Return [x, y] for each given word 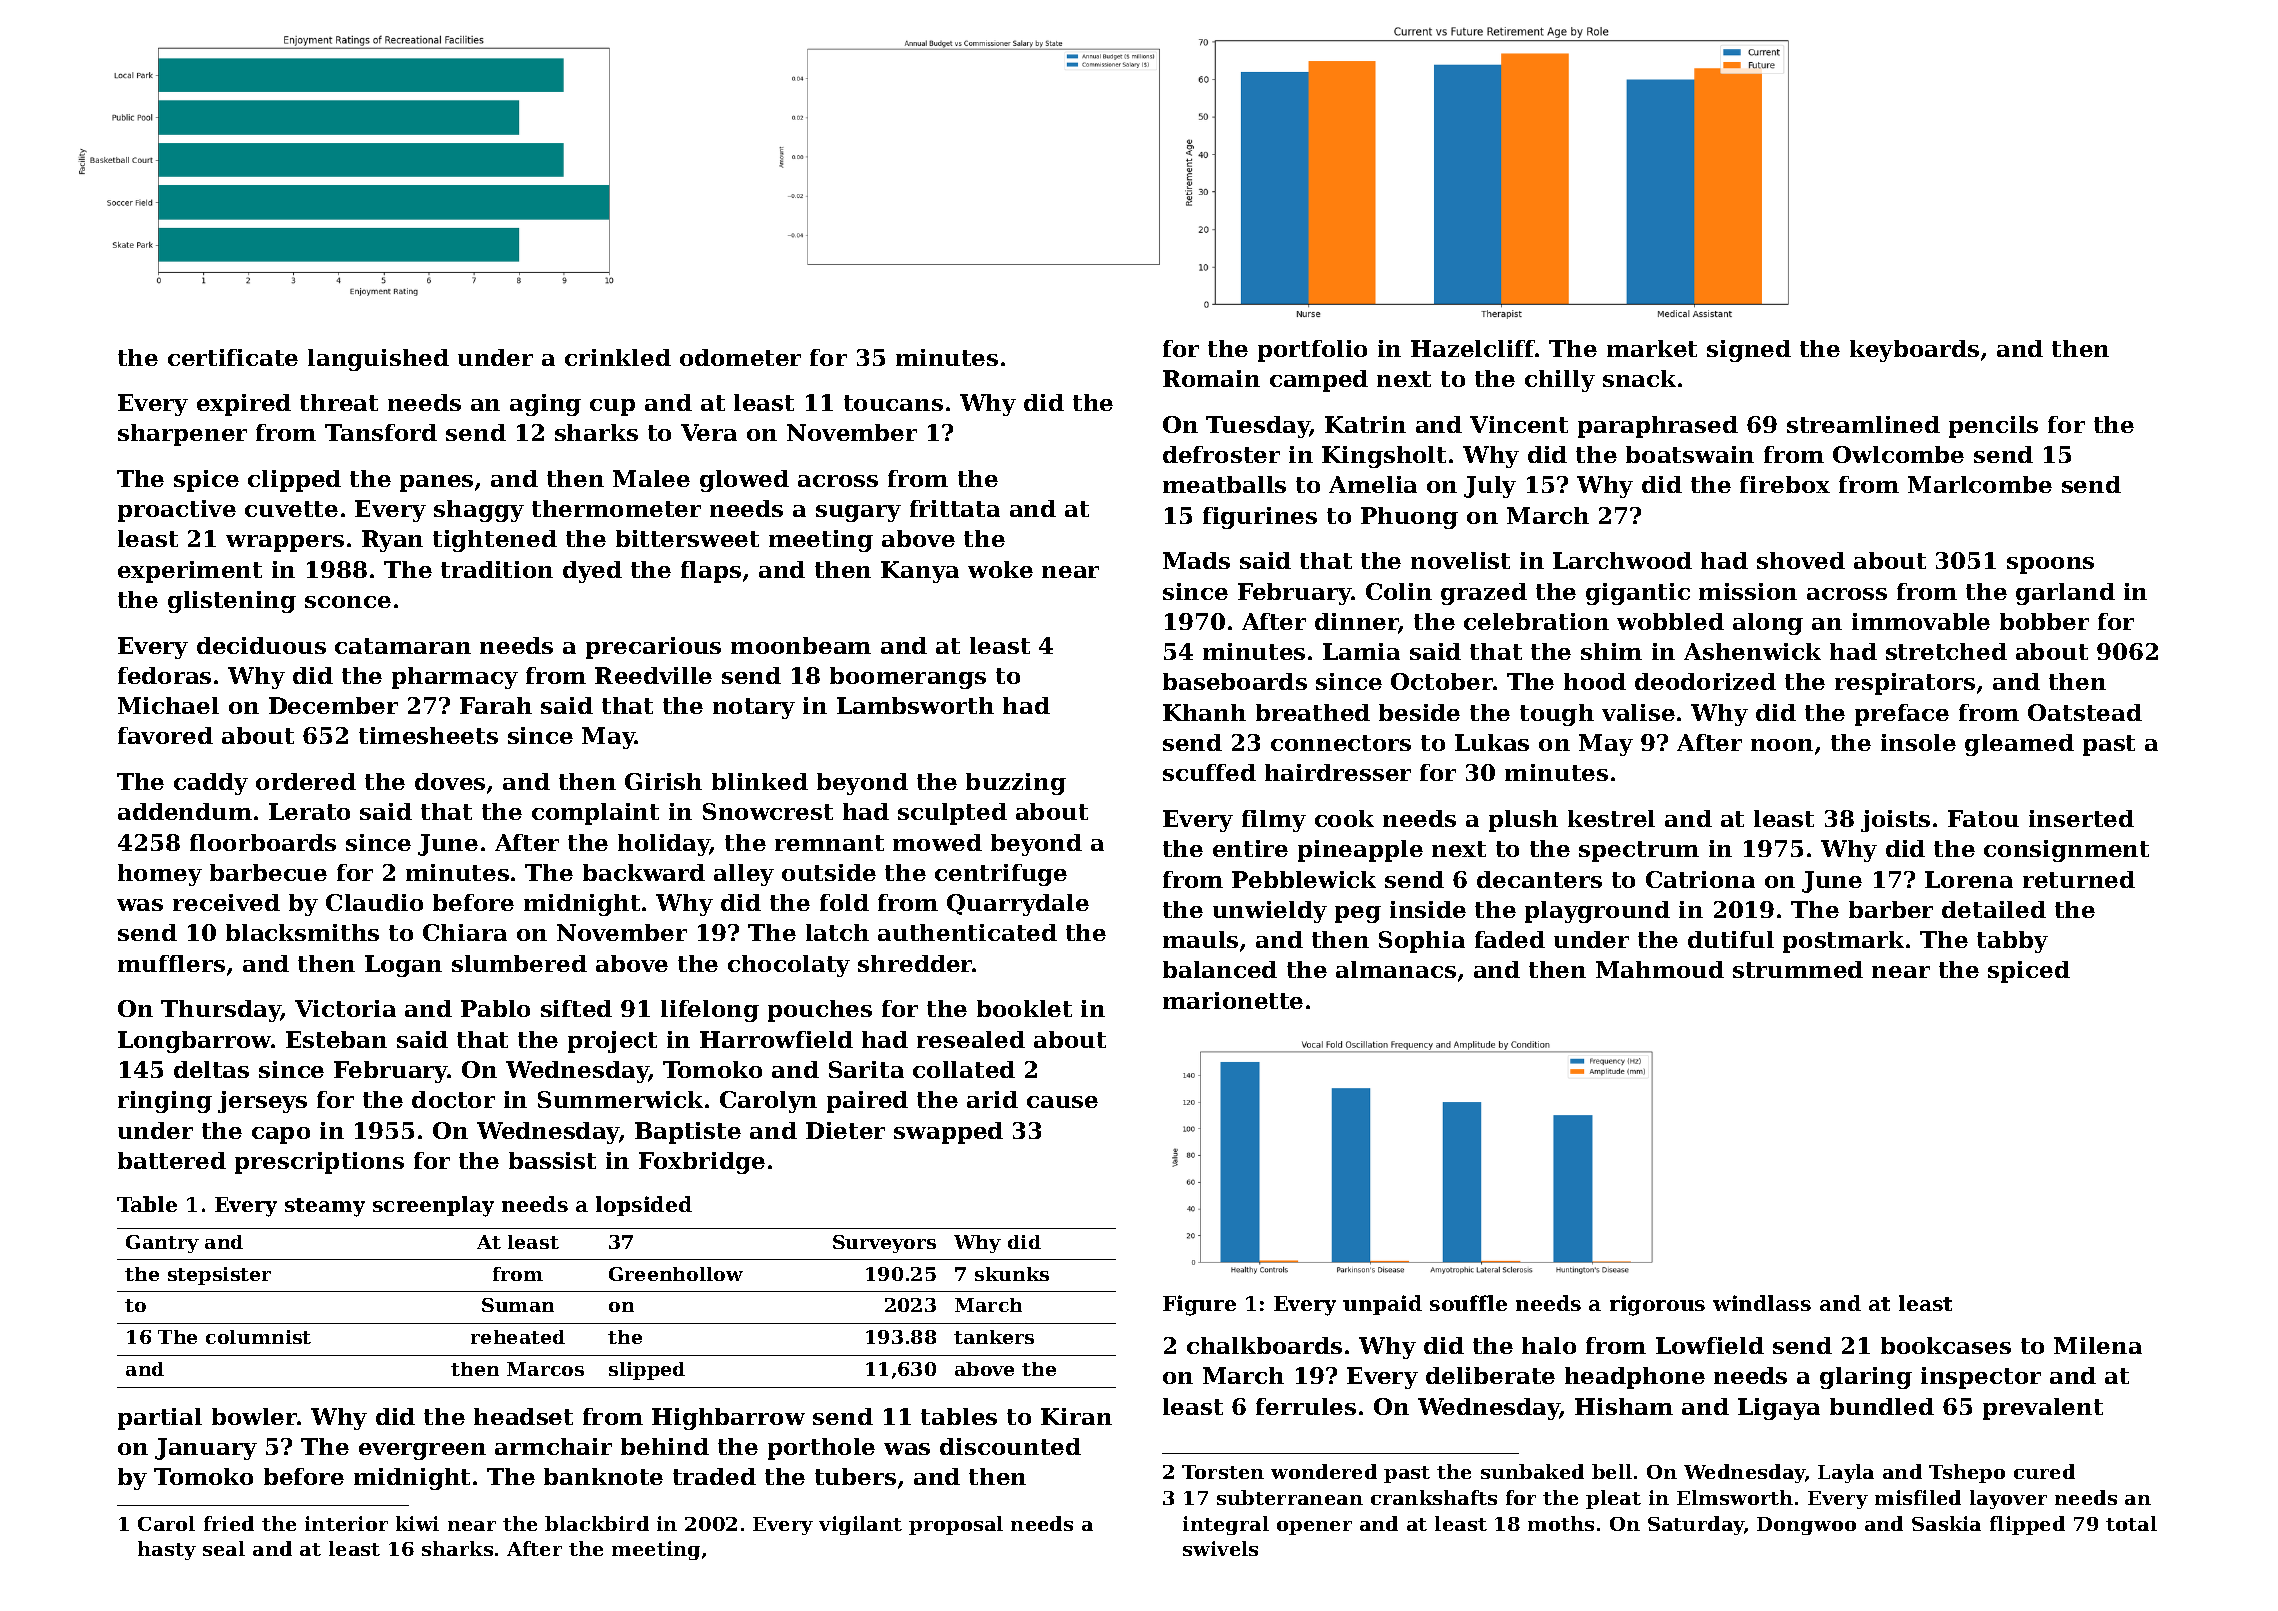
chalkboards [1264, 1345]
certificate [233, 357]
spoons [2050, 565]
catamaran [403, 646]
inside [1428, 909]
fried [229, 1523]
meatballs [1224, 484]
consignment [2066, 851]
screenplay [433, 1206]
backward [644, 872]
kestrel [1611, 818]
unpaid [1382, 1305]
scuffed [1209, 772]
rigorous [1657, 1305]
